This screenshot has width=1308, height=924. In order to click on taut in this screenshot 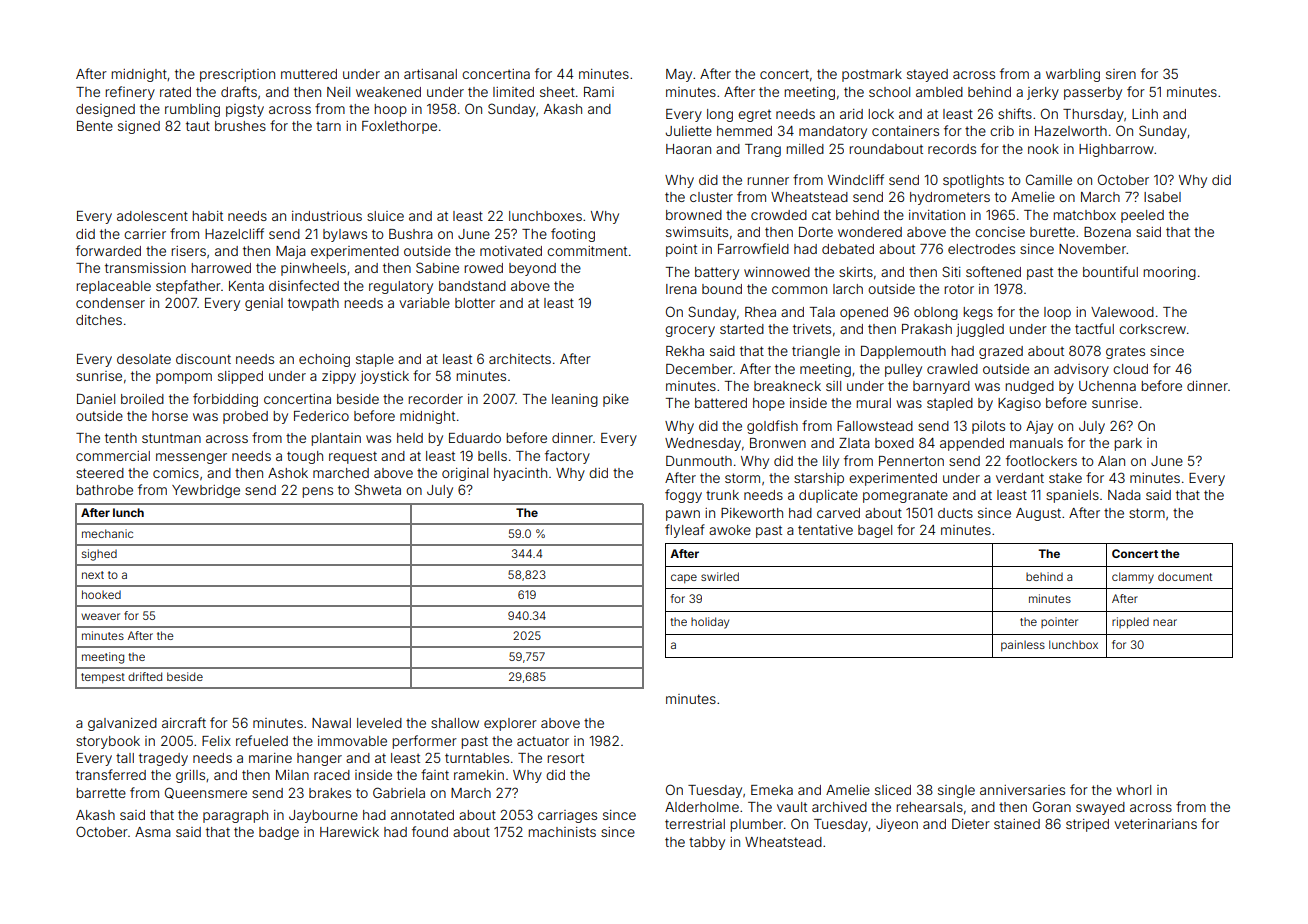, I will do `click(198, 126)`.
